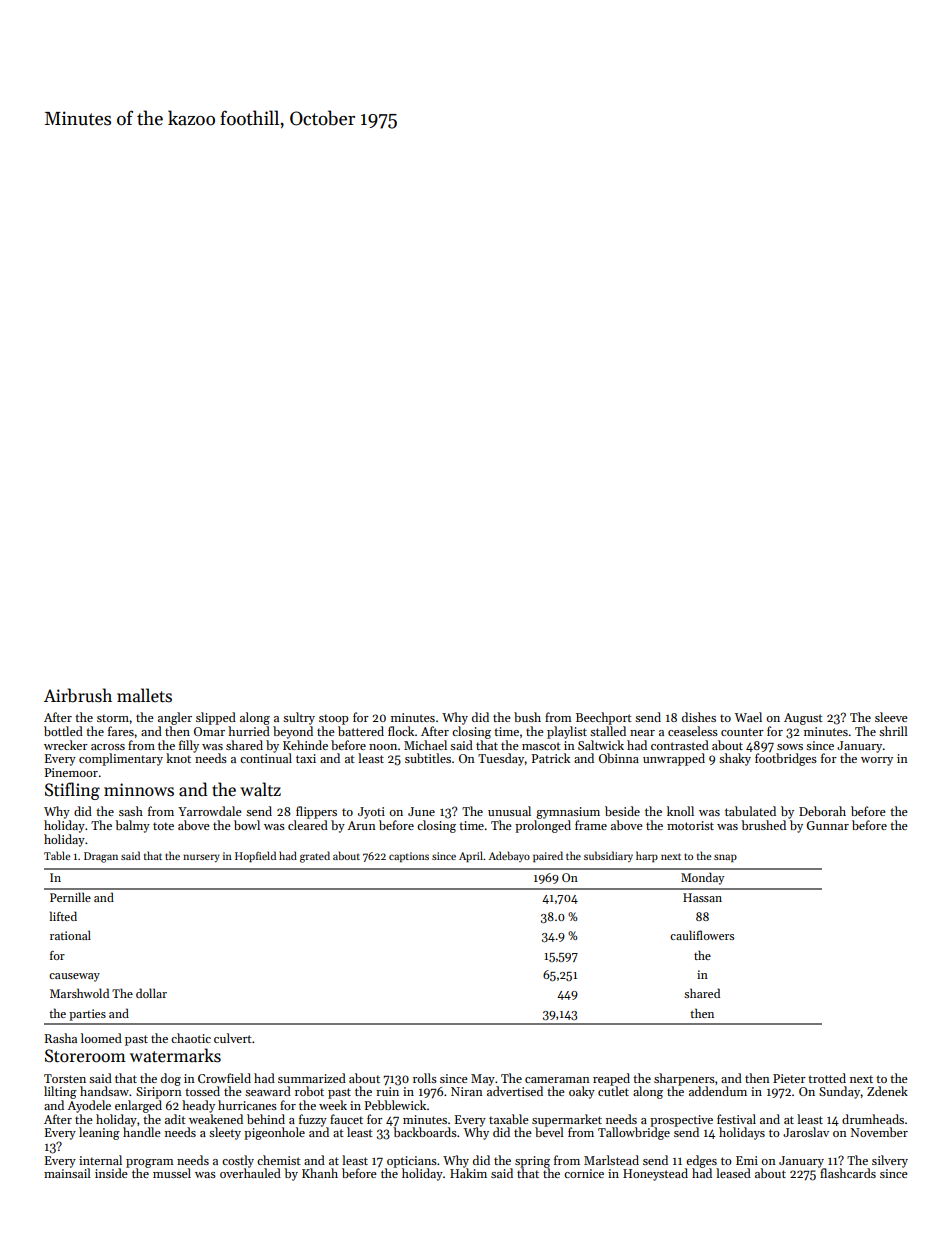 The image size is (952, 1233). I want to click on mussel, so click(172, 1173).
